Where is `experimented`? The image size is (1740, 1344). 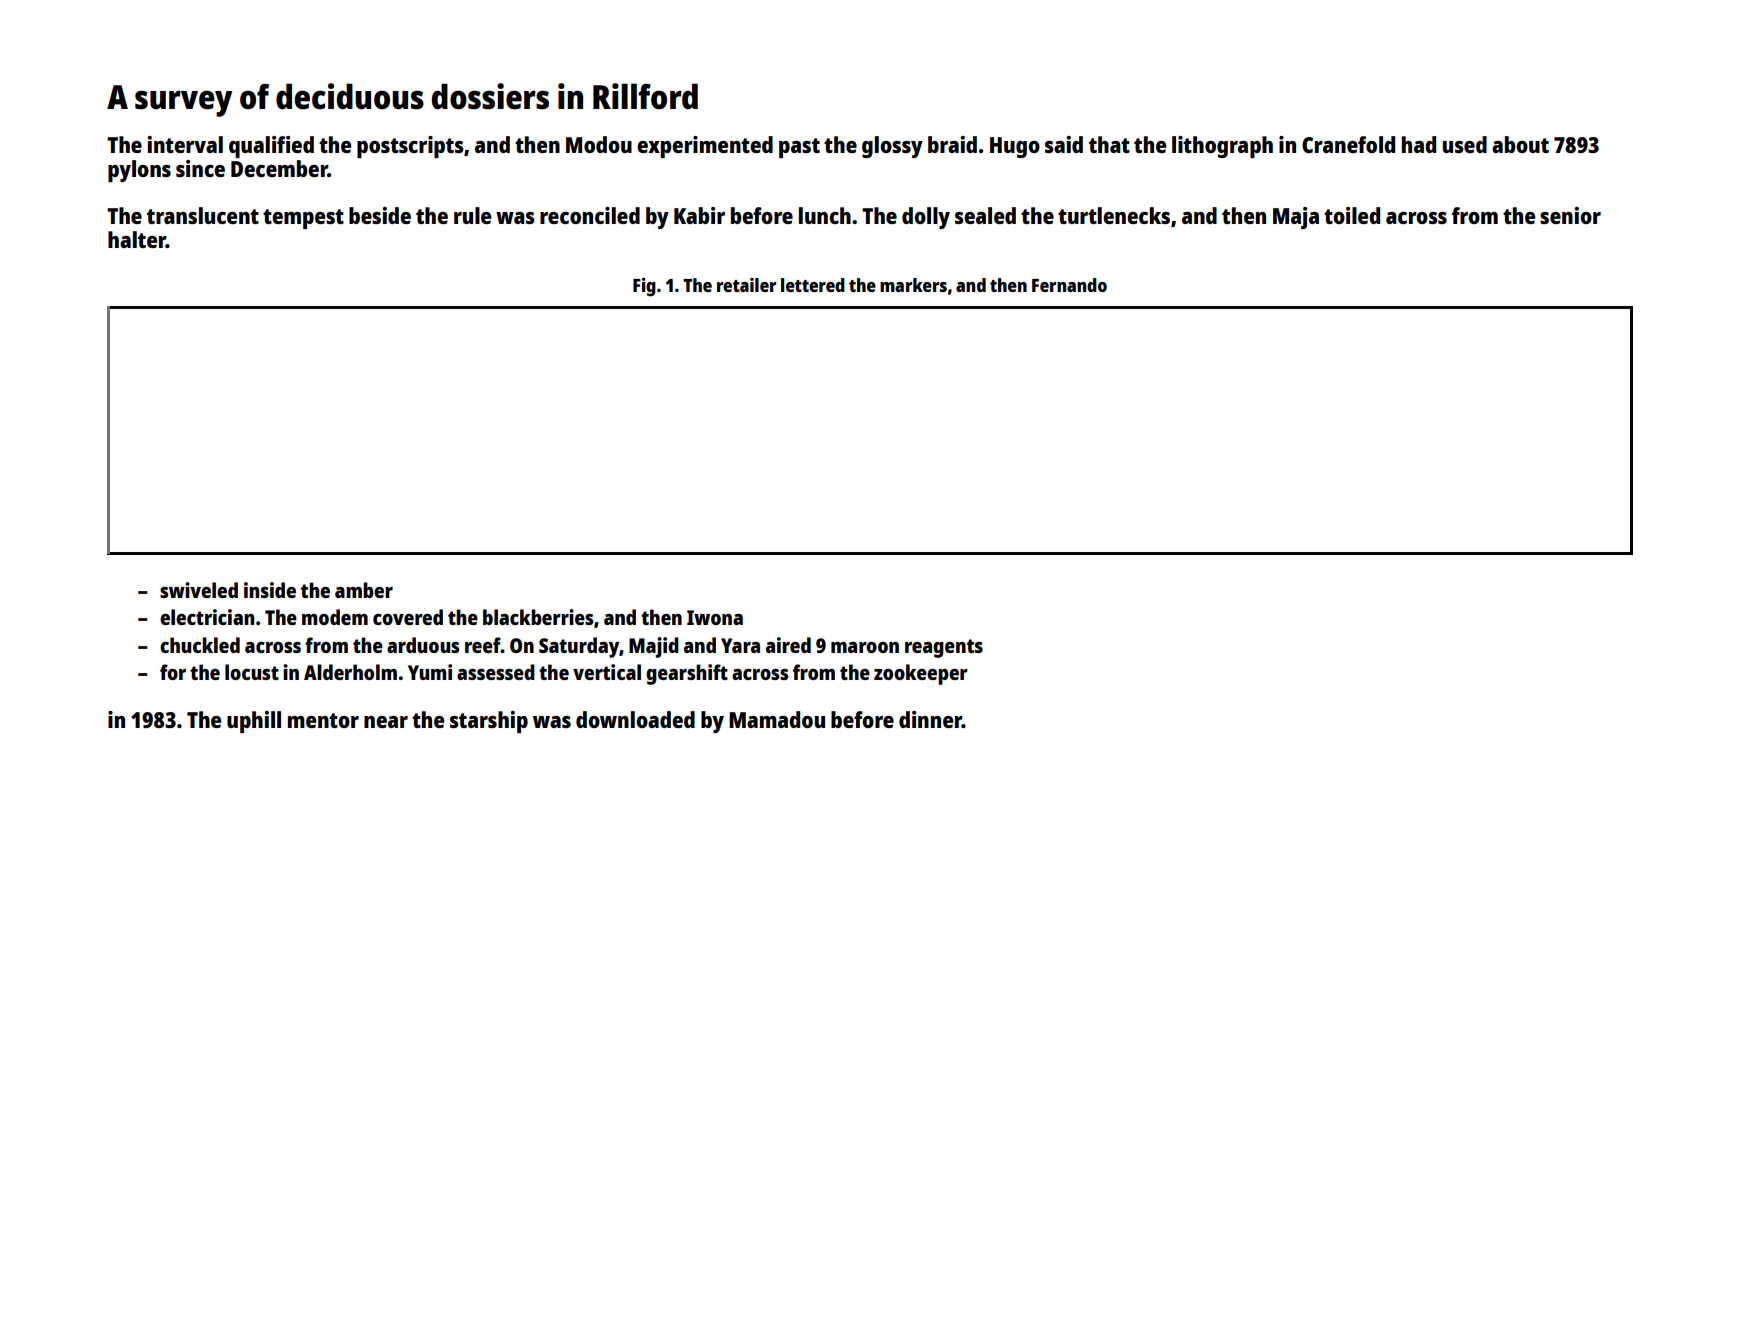
experimented is located at coordinates (705, 147).
